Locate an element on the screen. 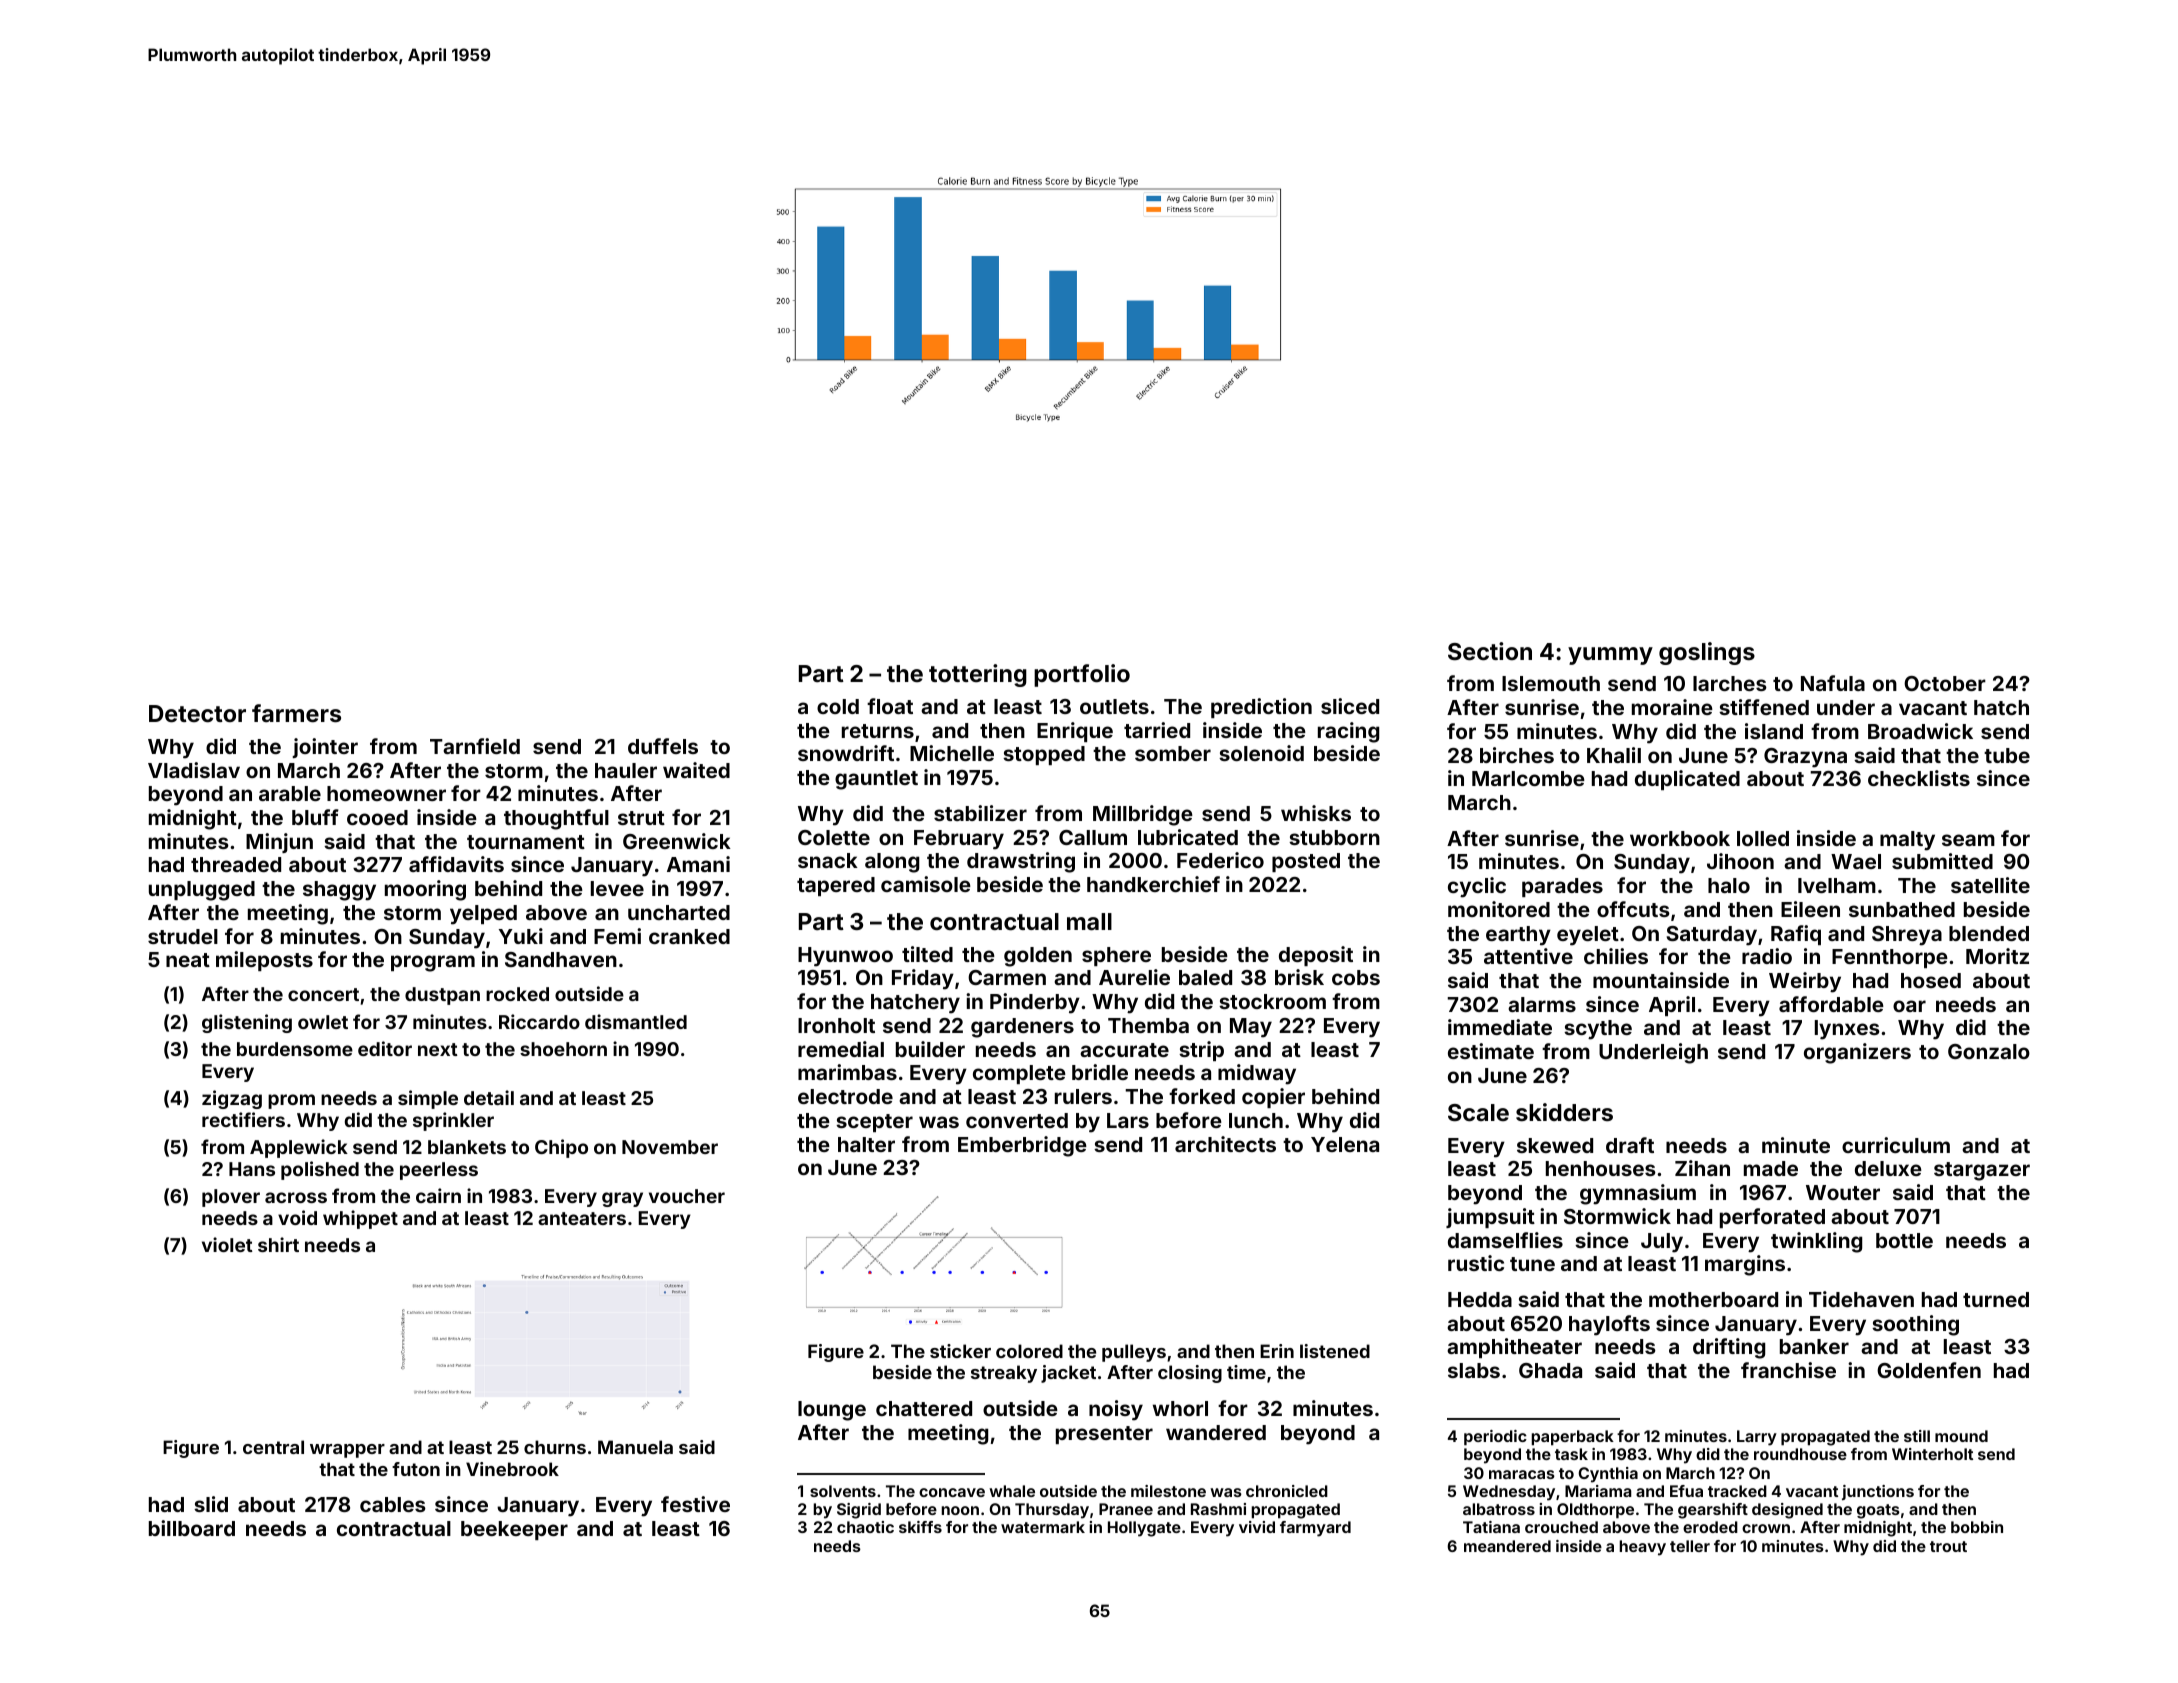 The height and width of the screenshot is (1683, 2178). levee is located at coordinates (617, 888).
